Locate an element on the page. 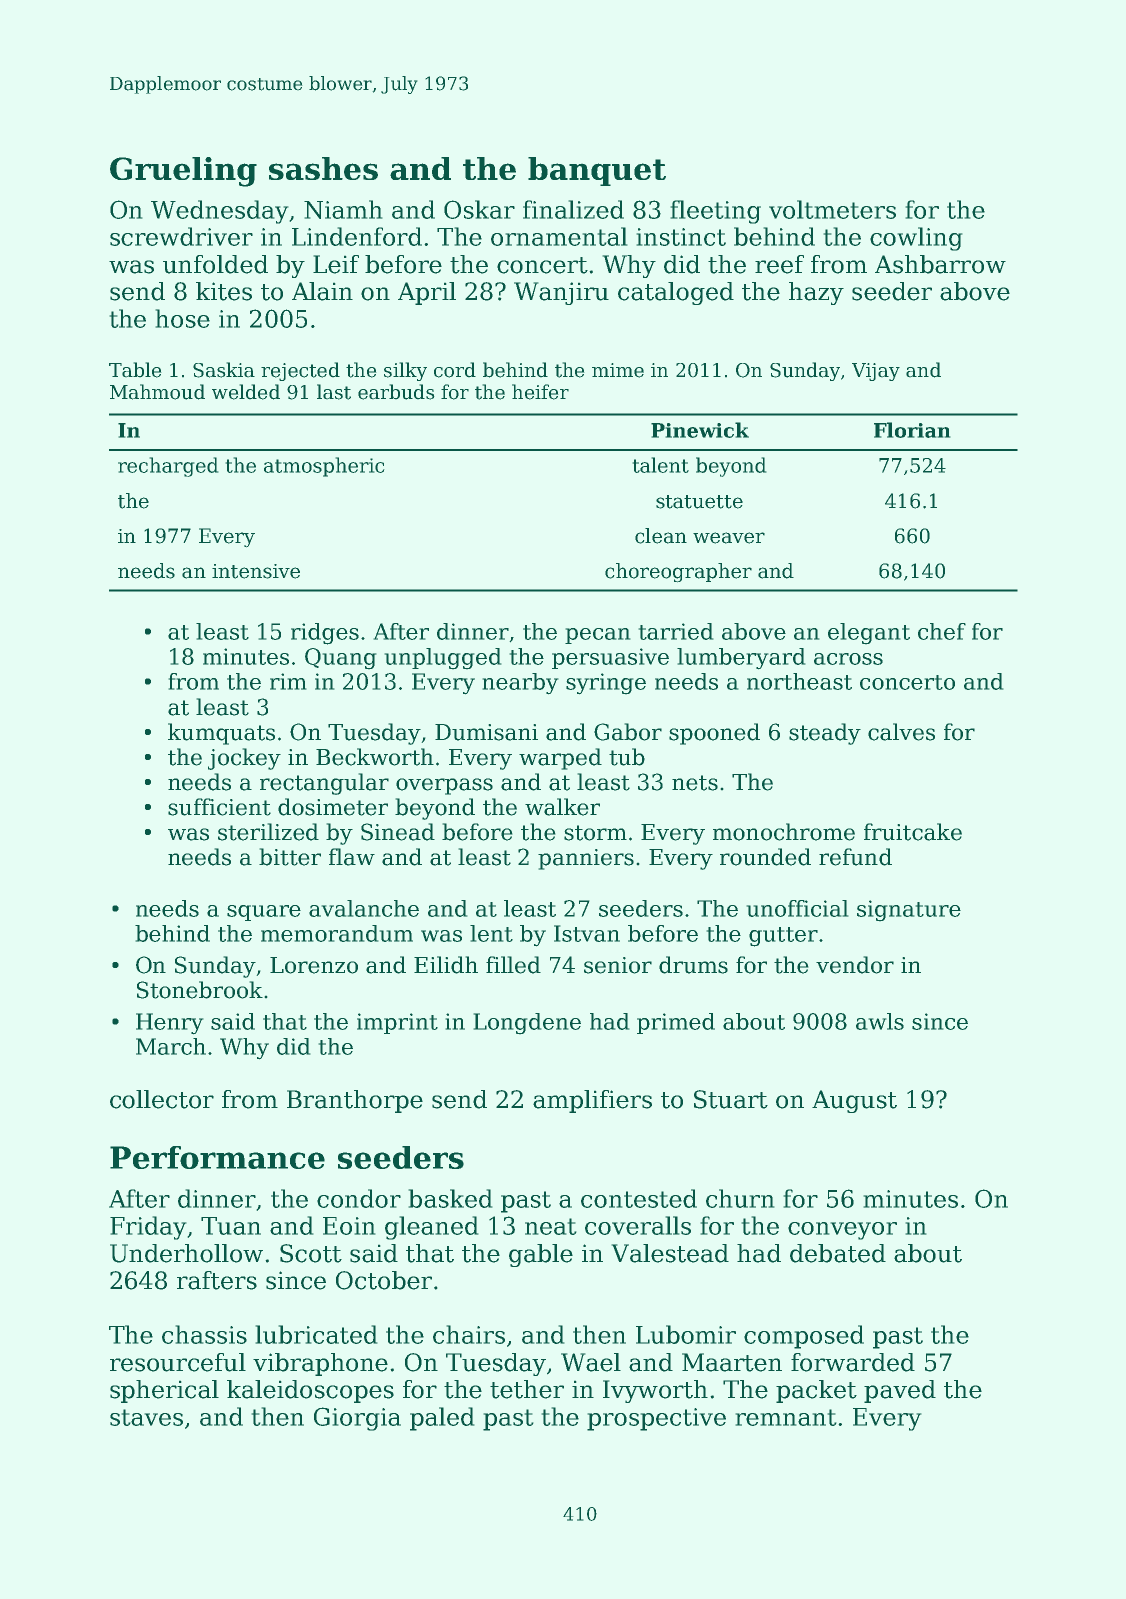 The width and height of the document is (1126, 1599). Florian is located at coordinates (912, 430).
